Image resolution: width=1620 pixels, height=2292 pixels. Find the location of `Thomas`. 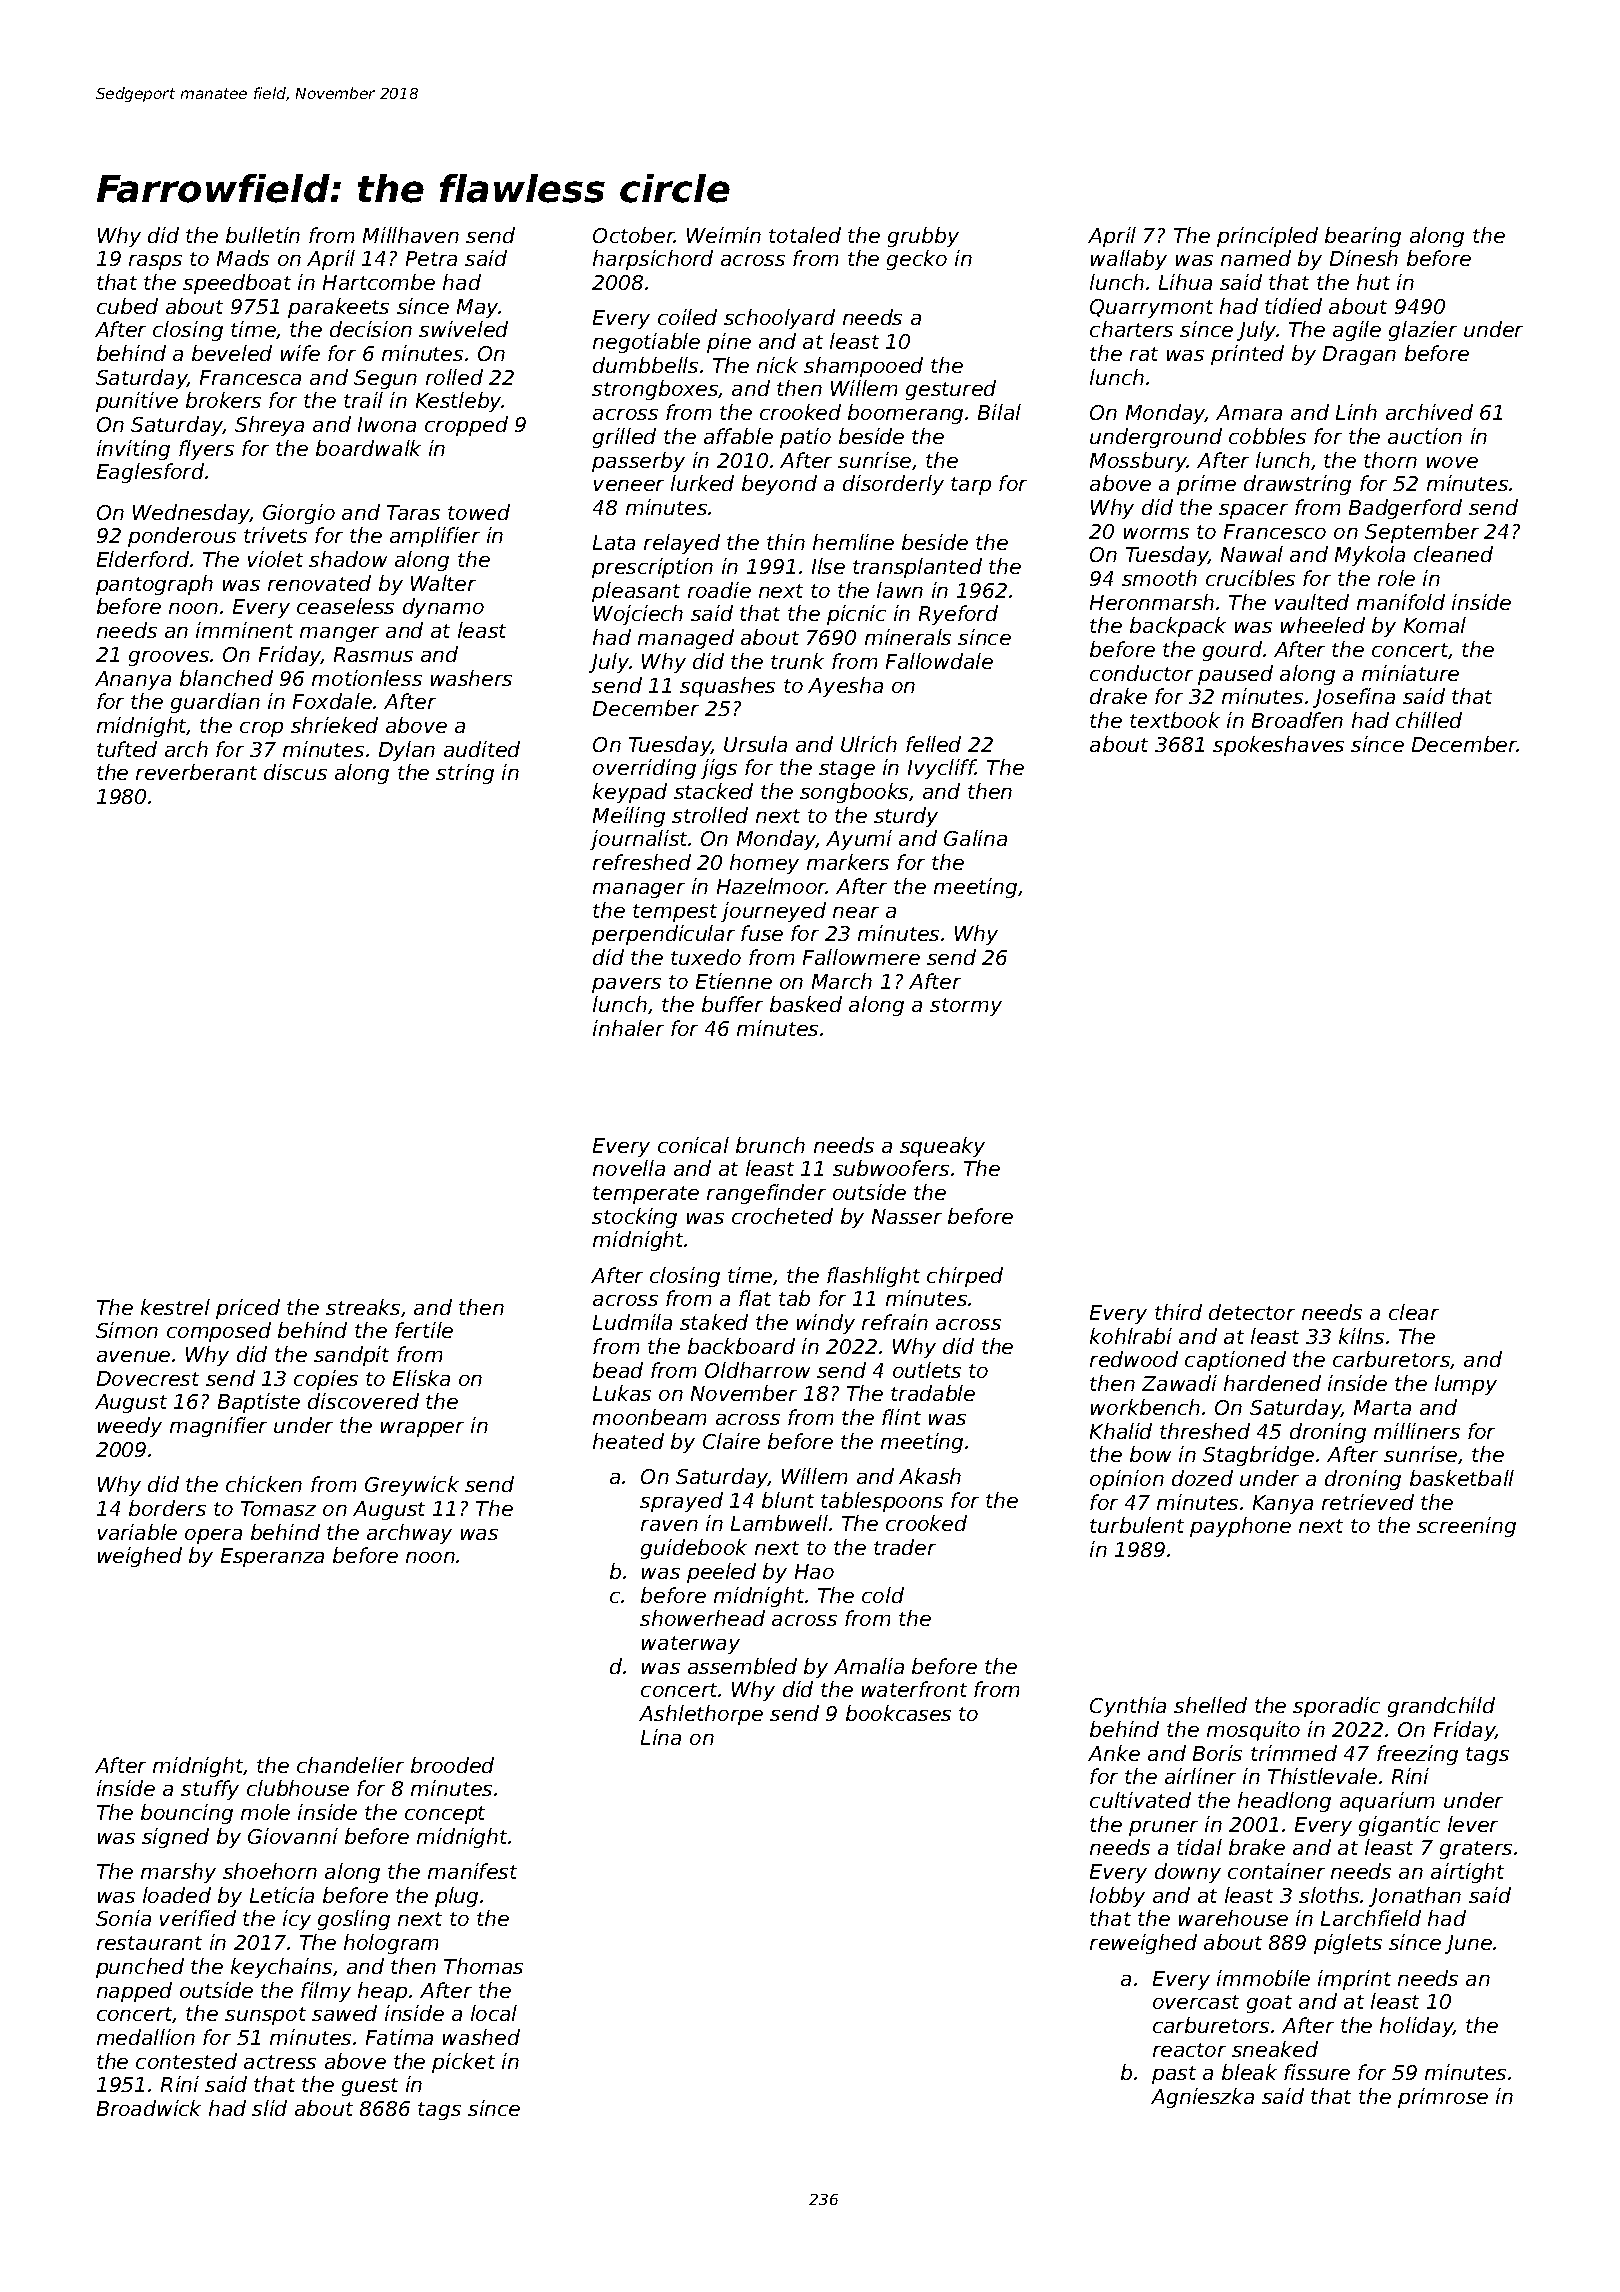

Thomas is located at coordinates (483, 1966).
